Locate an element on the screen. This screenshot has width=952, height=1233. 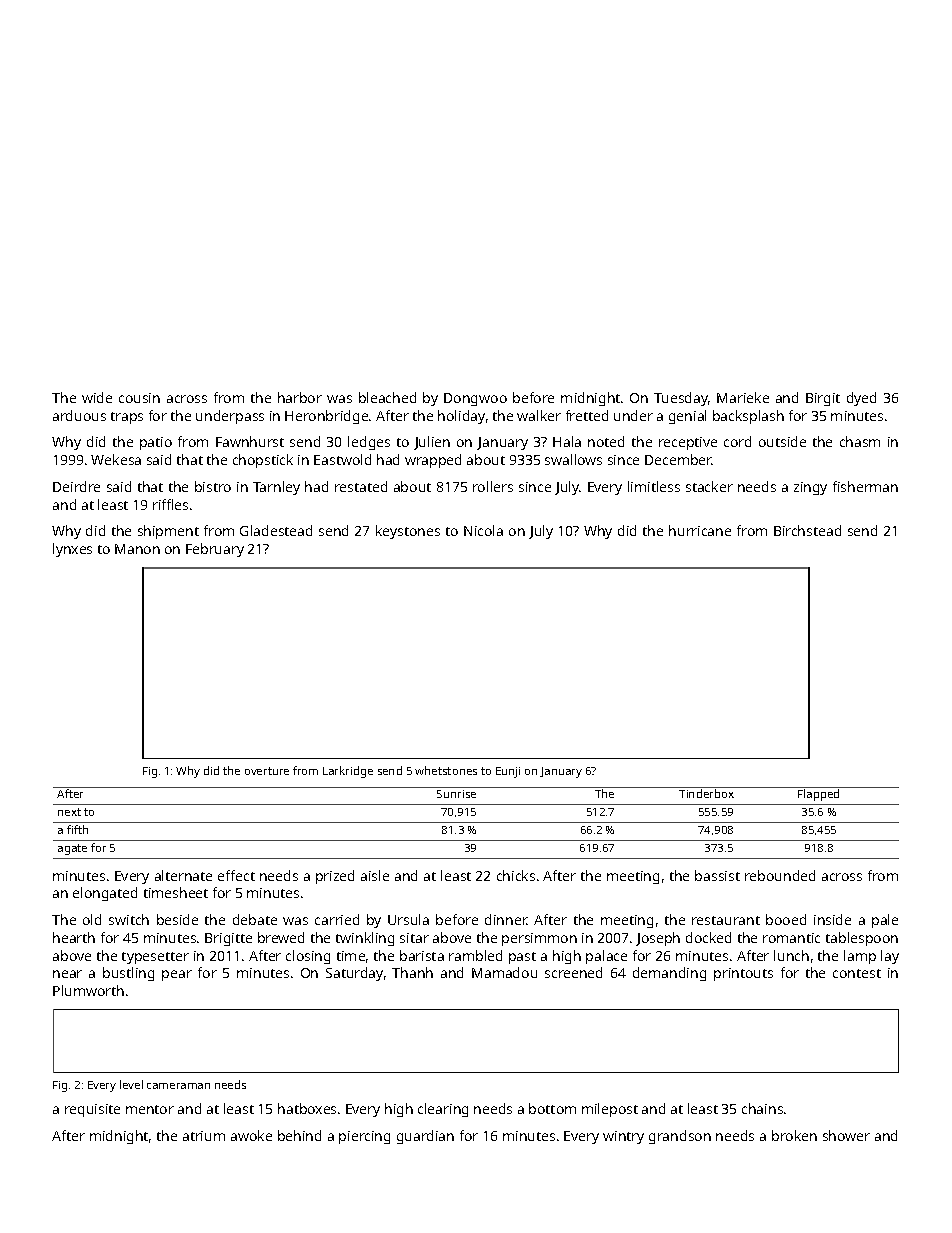
cameraman is located at coordinates (178, 1086).
